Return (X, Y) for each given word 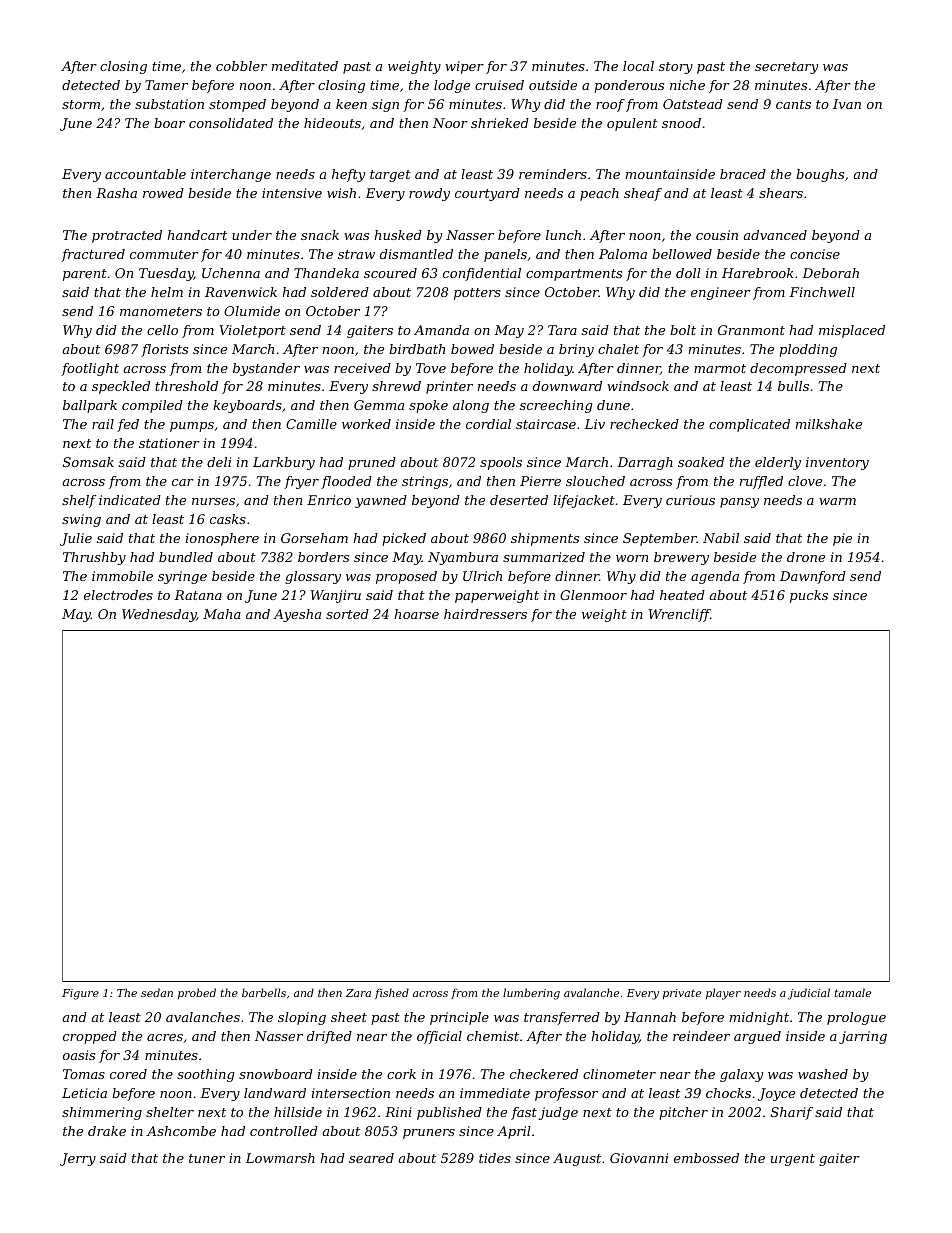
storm (81, 104)
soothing (206, 1075)
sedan (157, 992)
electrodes (118, 595)
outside (553, 85)
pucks (809, 596)
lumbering (531, 994)
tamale (853, 992)
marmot (720, 368)
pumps (192, 427)
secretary (786, 68)
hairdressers (485, 614)
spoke (428, 406)
